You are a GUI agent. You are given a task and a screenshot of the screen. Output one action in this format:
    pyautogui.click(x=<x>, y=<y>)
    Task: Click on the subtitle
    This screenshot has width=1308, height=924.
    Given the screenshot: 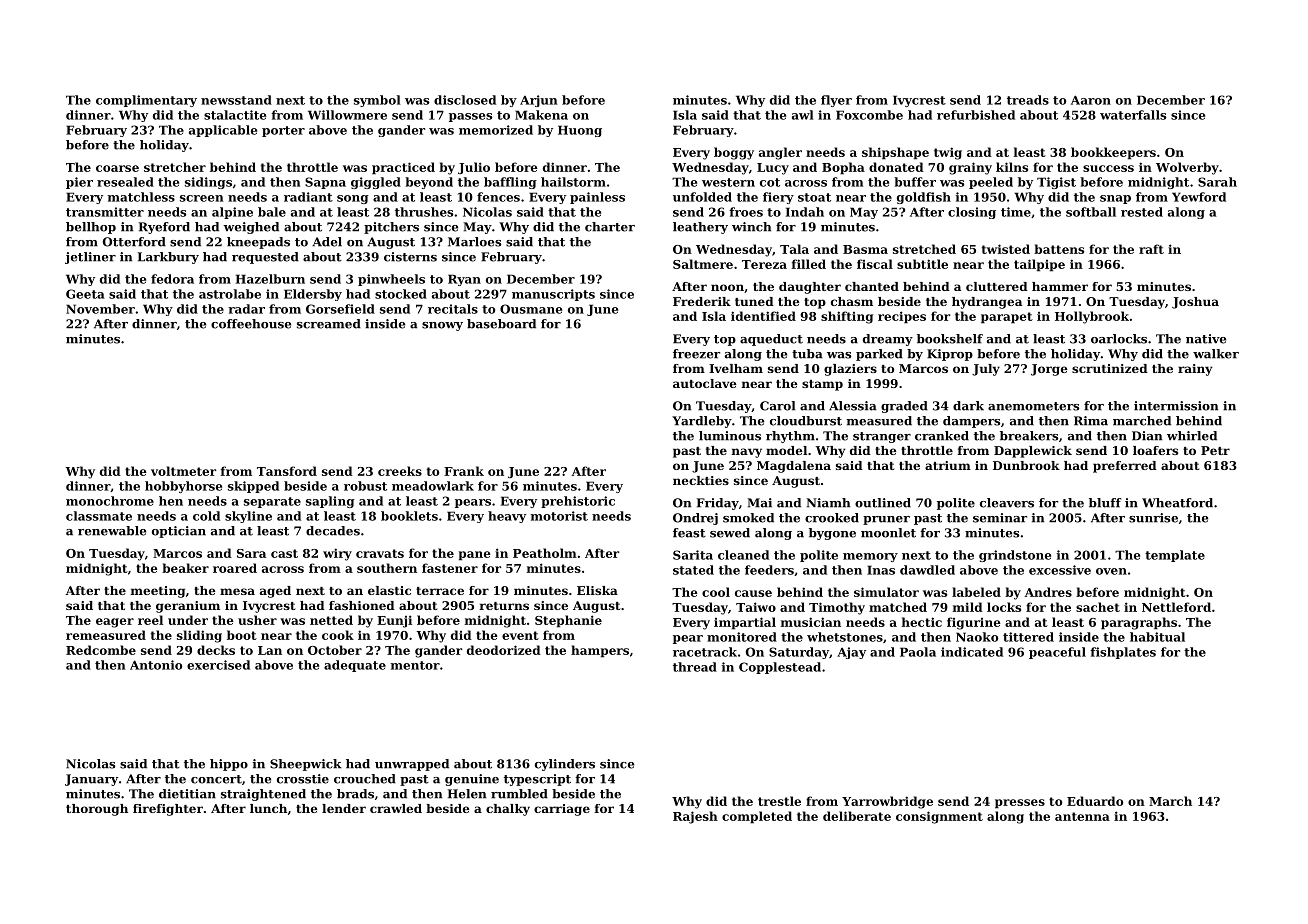 What is the action you would take?
    pyautogui.click(x=922, y=264)
